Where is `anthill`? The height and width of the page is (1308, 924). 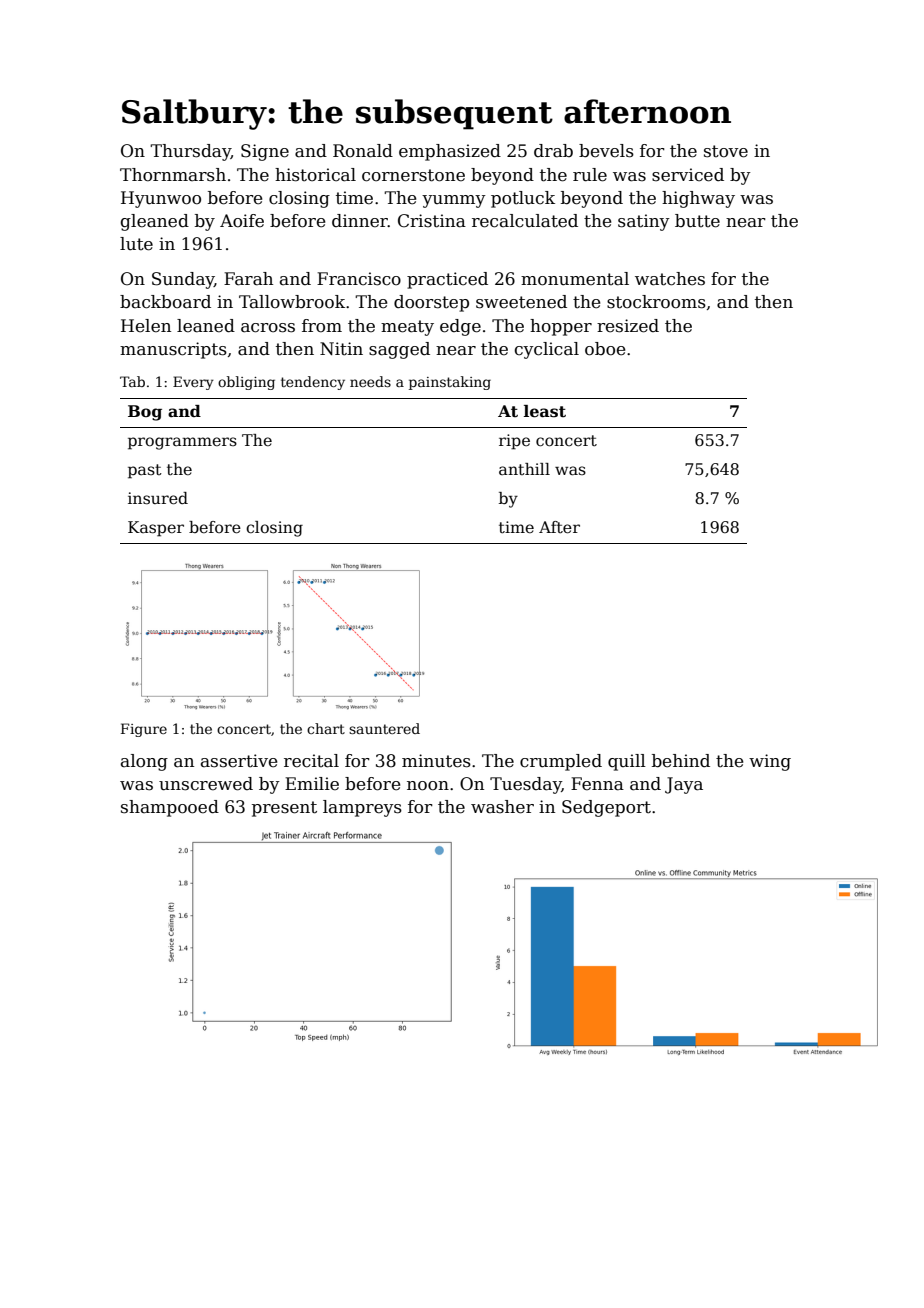
anthill is located at coordinates (524, 469).
